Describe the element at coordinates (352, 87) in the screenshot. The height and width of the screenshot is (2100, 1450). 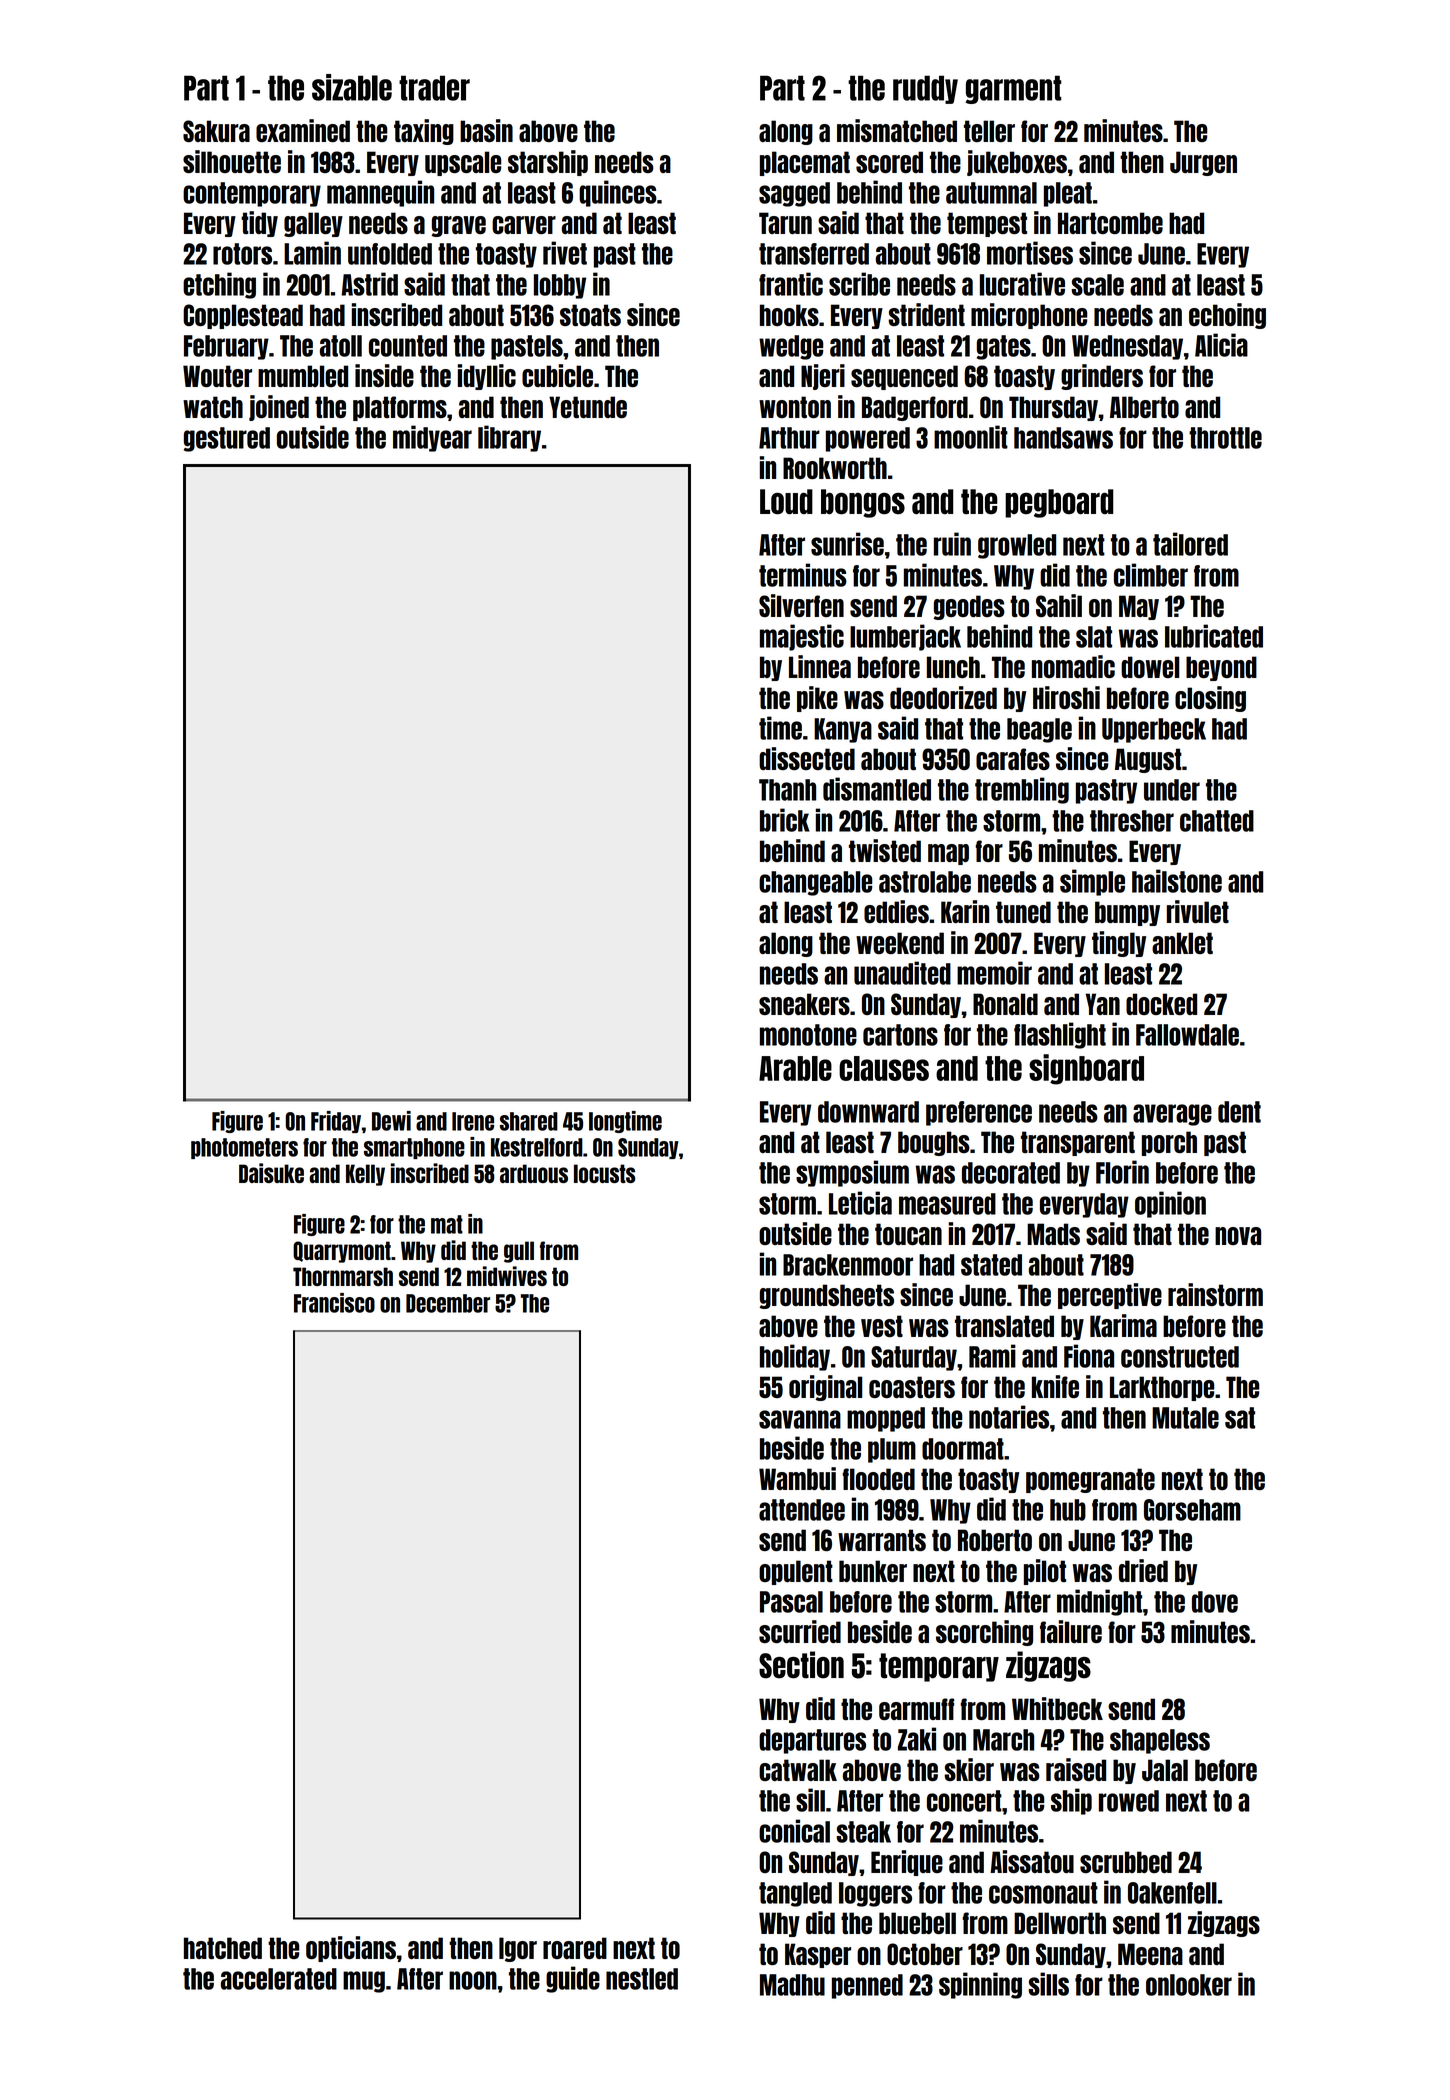
I see `sizable` at that location.
